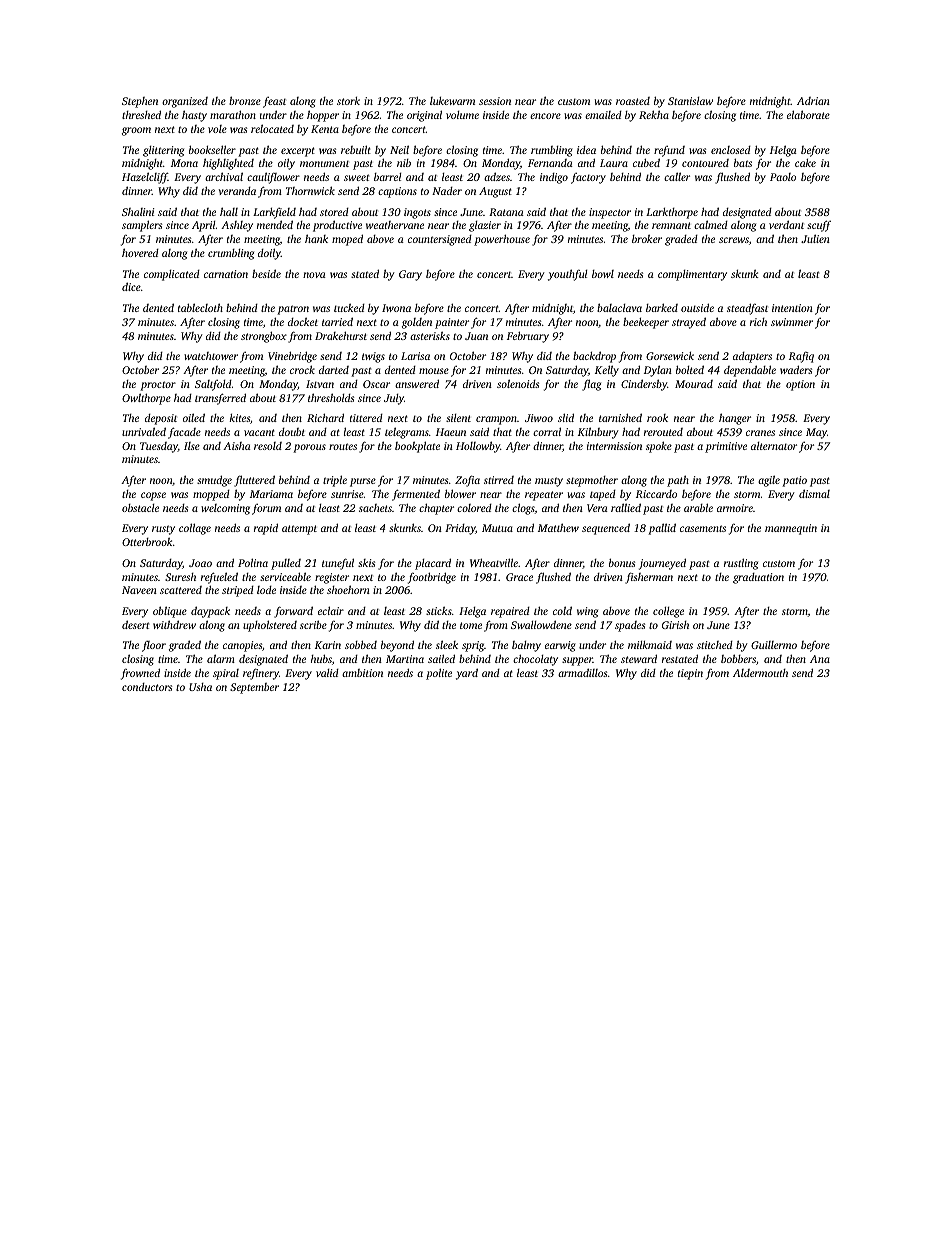  Describe the element at coordinates (417, 323) in the screenshot. I see `golden` at that location.
